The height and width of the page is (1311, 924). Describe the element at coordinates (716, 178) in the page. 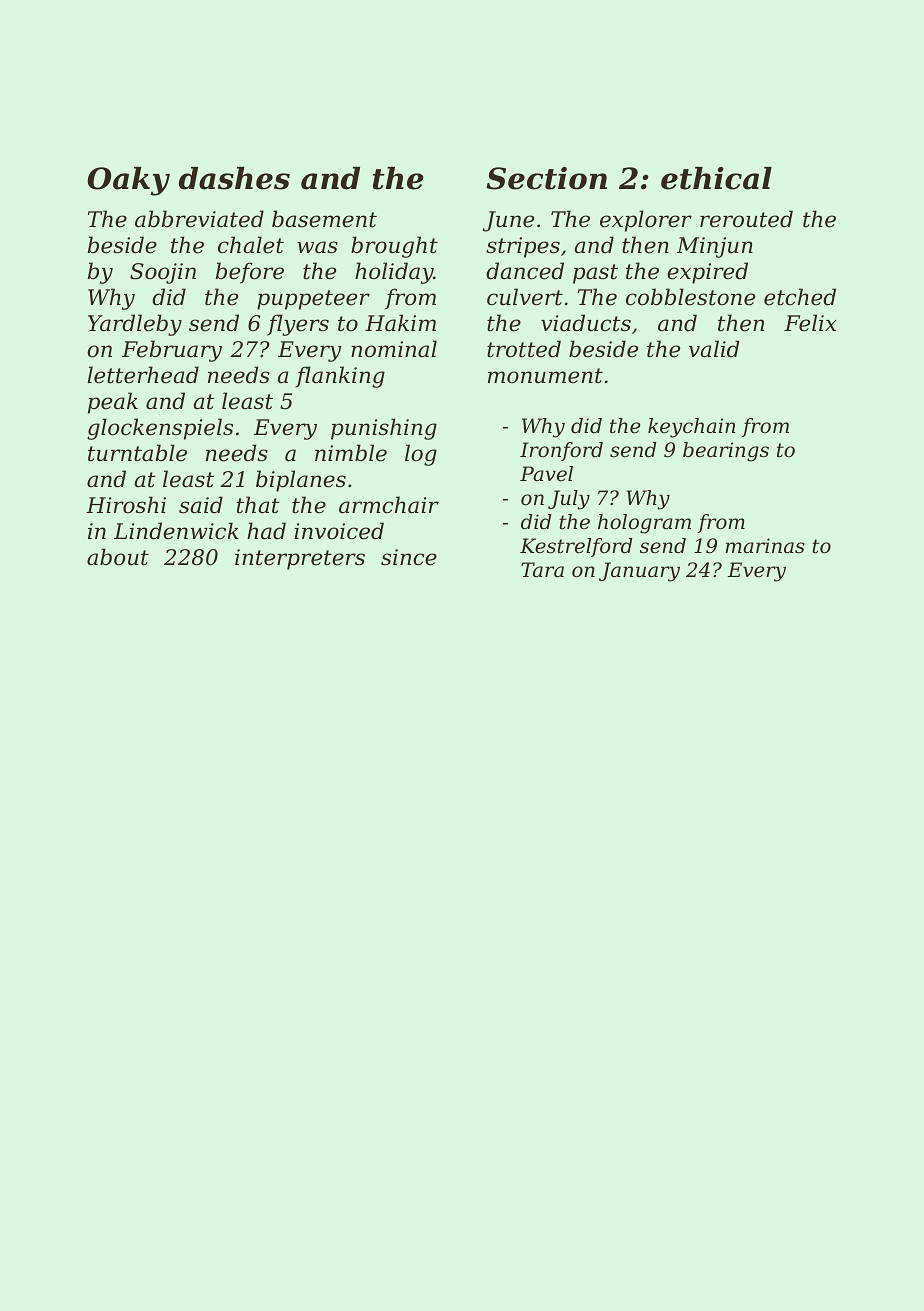

I see `ethical` at that location.
